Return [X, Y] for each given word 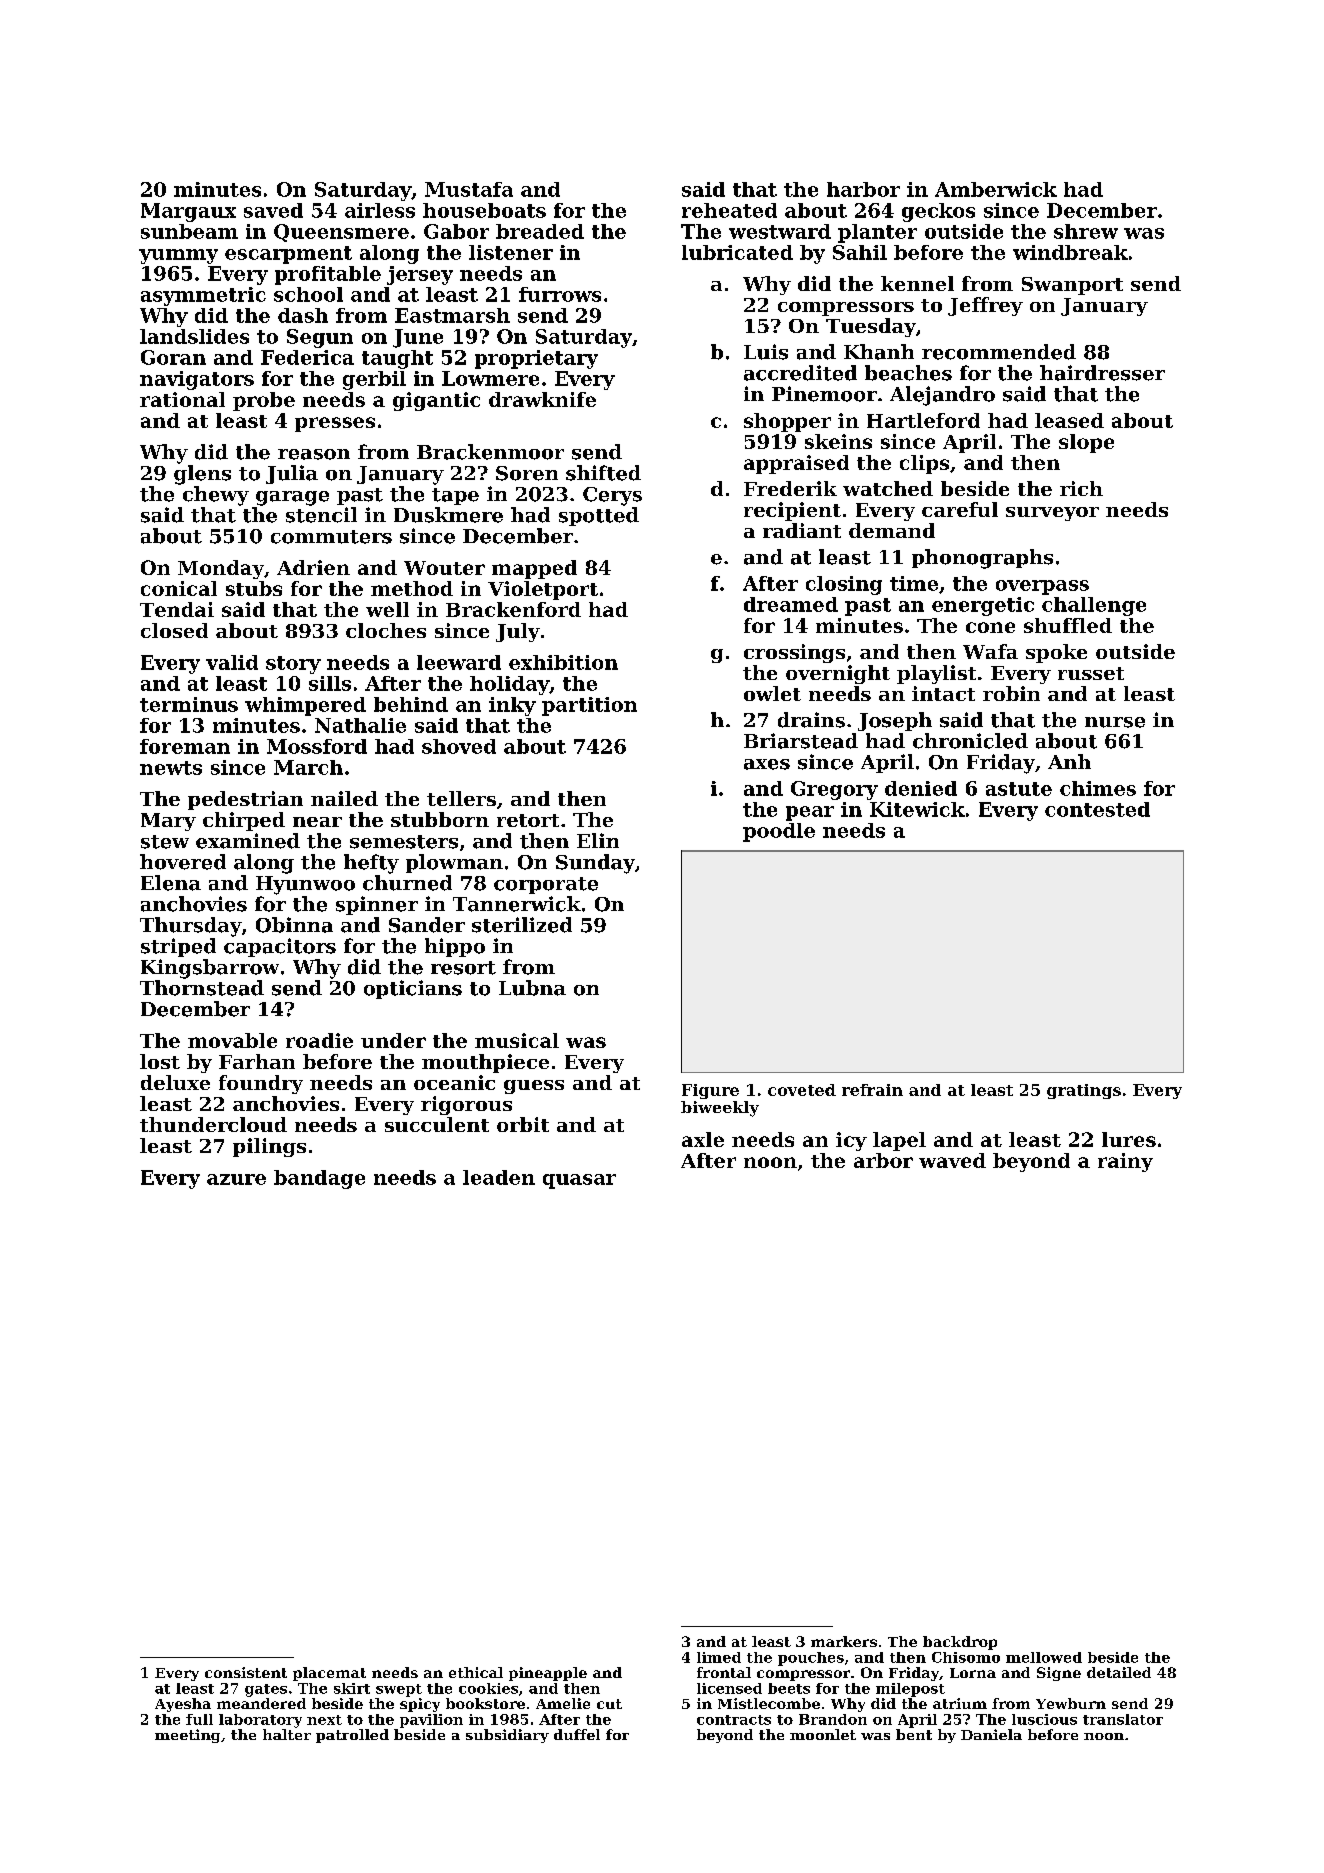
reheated [729, 210]
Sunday [595, 864]
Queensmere [341, 233]
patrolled [352, 1736]
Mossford [317, 746]
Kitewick [917, 809]
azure [236, 1179]
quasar [579, 1181]
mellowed [1044, 1657]
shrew [1086, 231]
